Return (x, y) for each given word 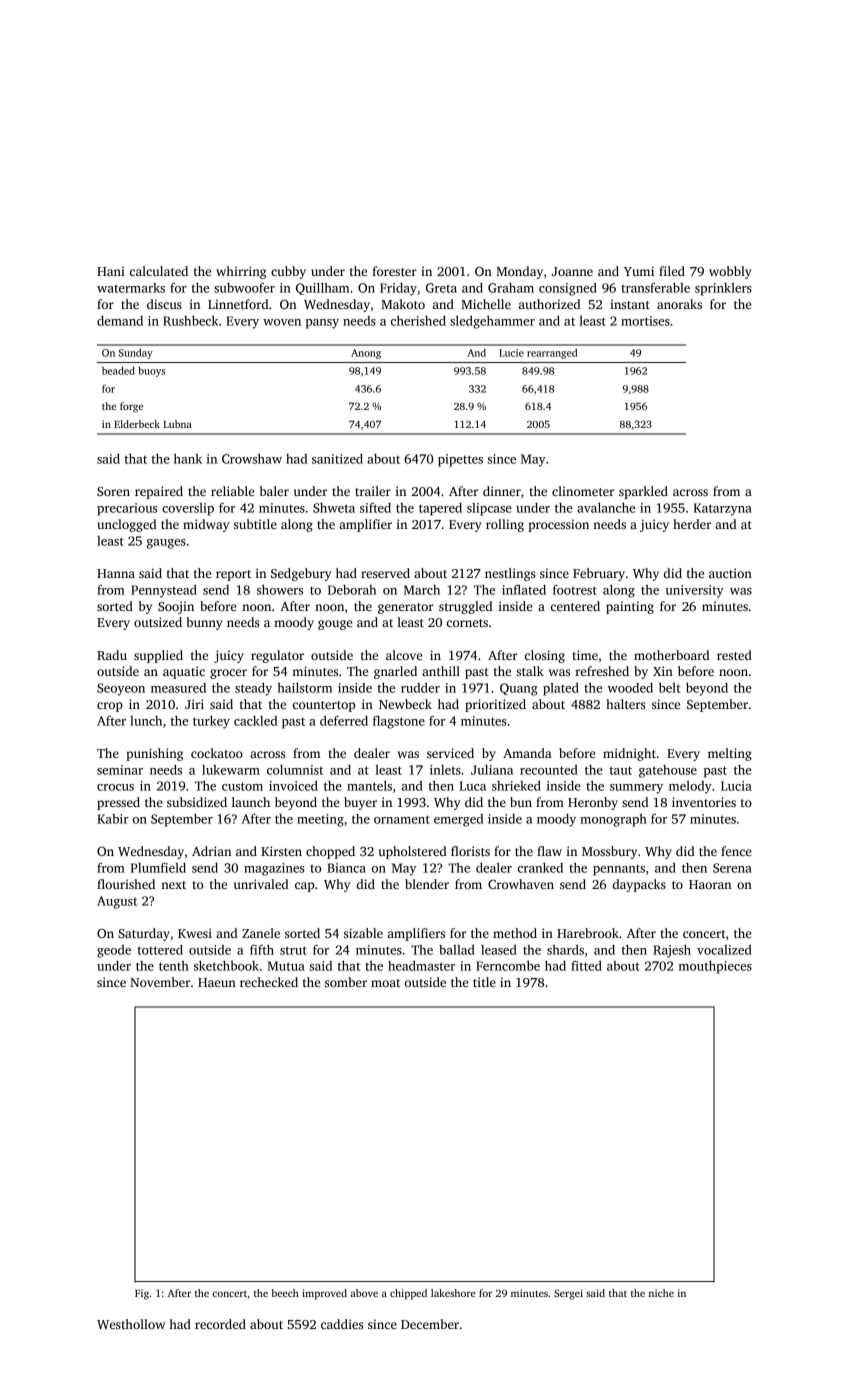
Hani (111, 271)
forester (394, 271)
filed (672, 271)
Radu (112, 655)
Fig (142, 1294)
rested (734, 655)
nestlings (510, 574)
